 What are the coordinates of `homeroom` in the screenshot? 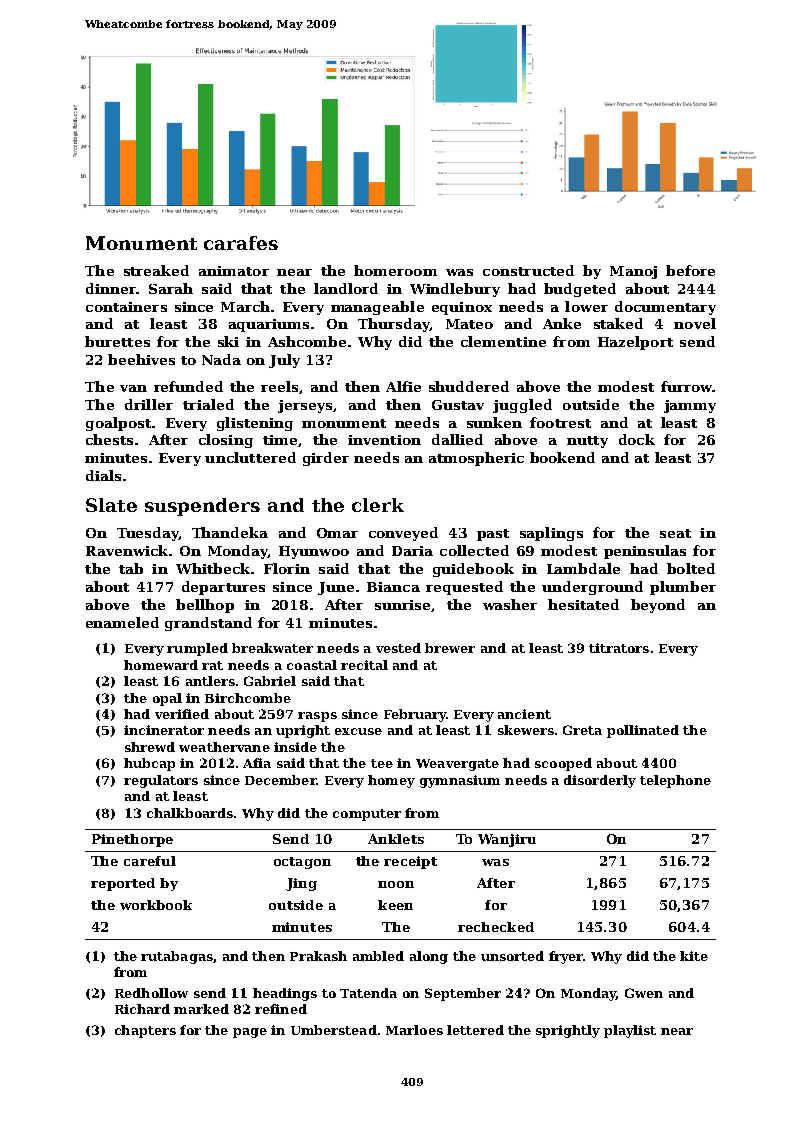 It's located at (395, 270).
